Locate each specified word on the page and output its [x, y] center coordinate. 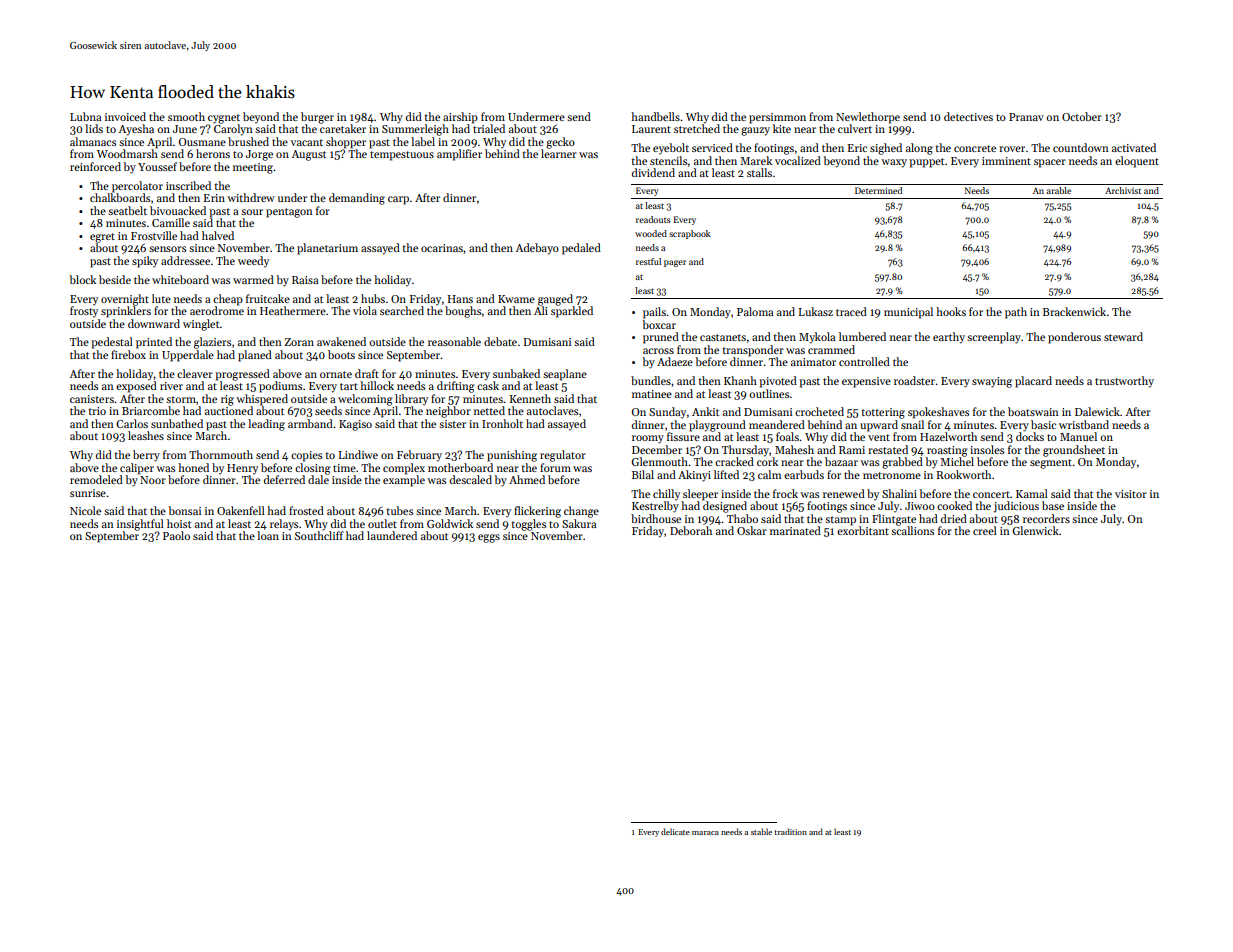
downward [154, 323]
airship [460, 118]
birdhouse [656, 518]
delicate [675, 831]
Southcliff [319, 535]
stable [761, 831]
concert [991, 494]
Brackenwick [1074, 311]
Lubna [85, 116]
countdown [1081, 147]
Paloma [755, 311]
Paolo [176, 535]
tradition [790, 831]
